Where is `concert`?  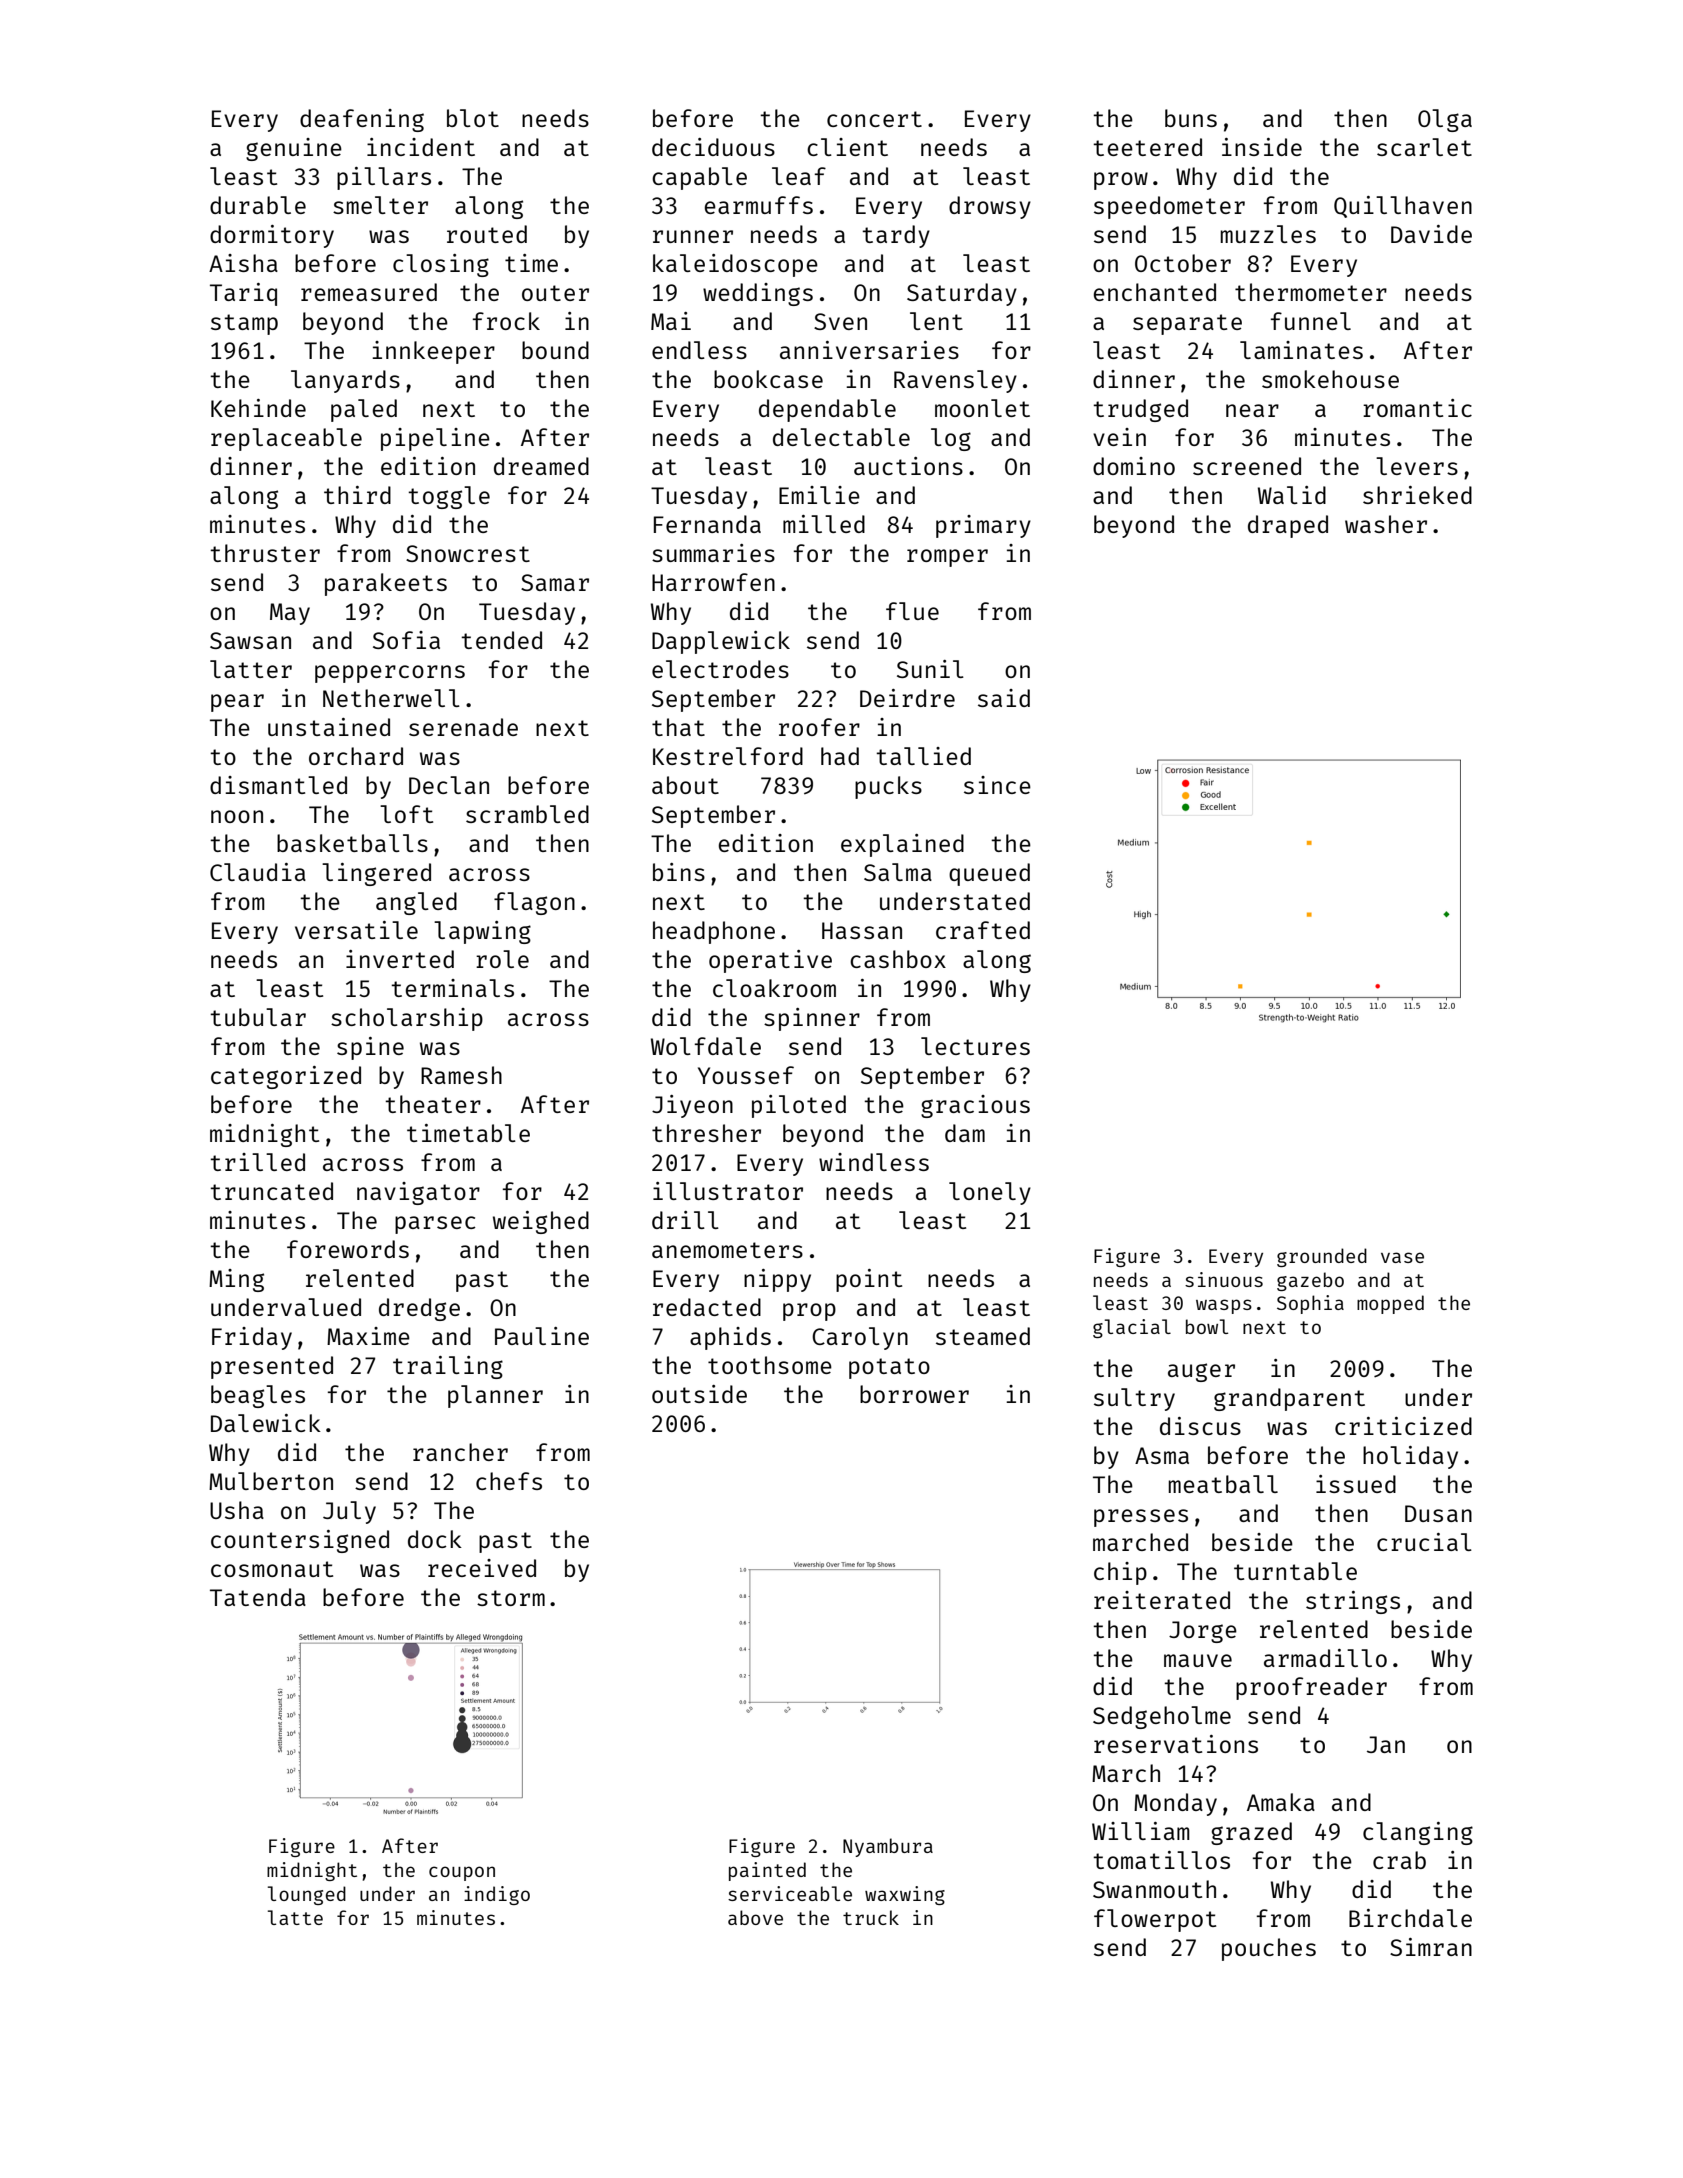 concert is located at coordinates (874, 119).
